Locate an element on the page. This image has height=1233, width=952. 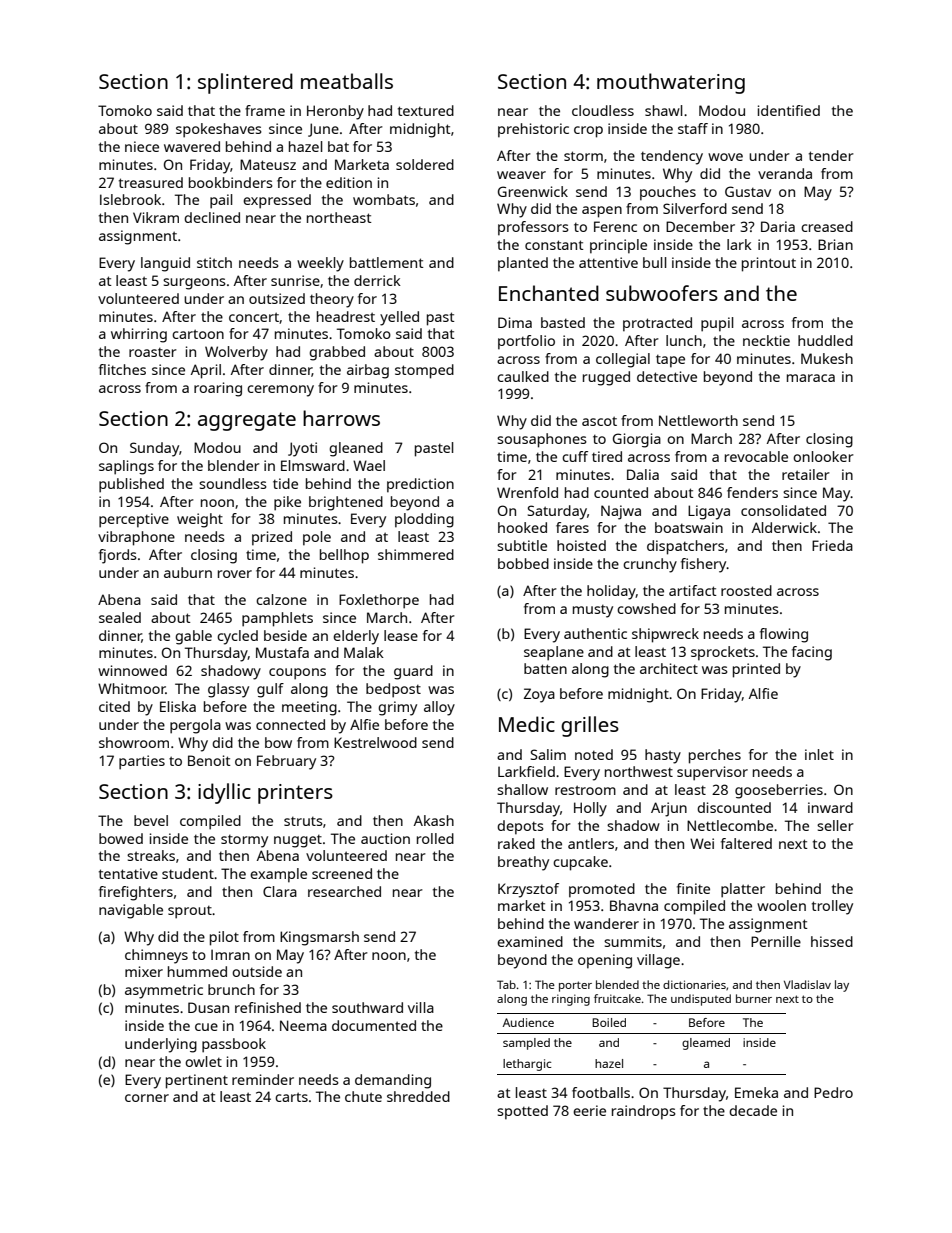
weaver is located at coordinates (521, 175).
